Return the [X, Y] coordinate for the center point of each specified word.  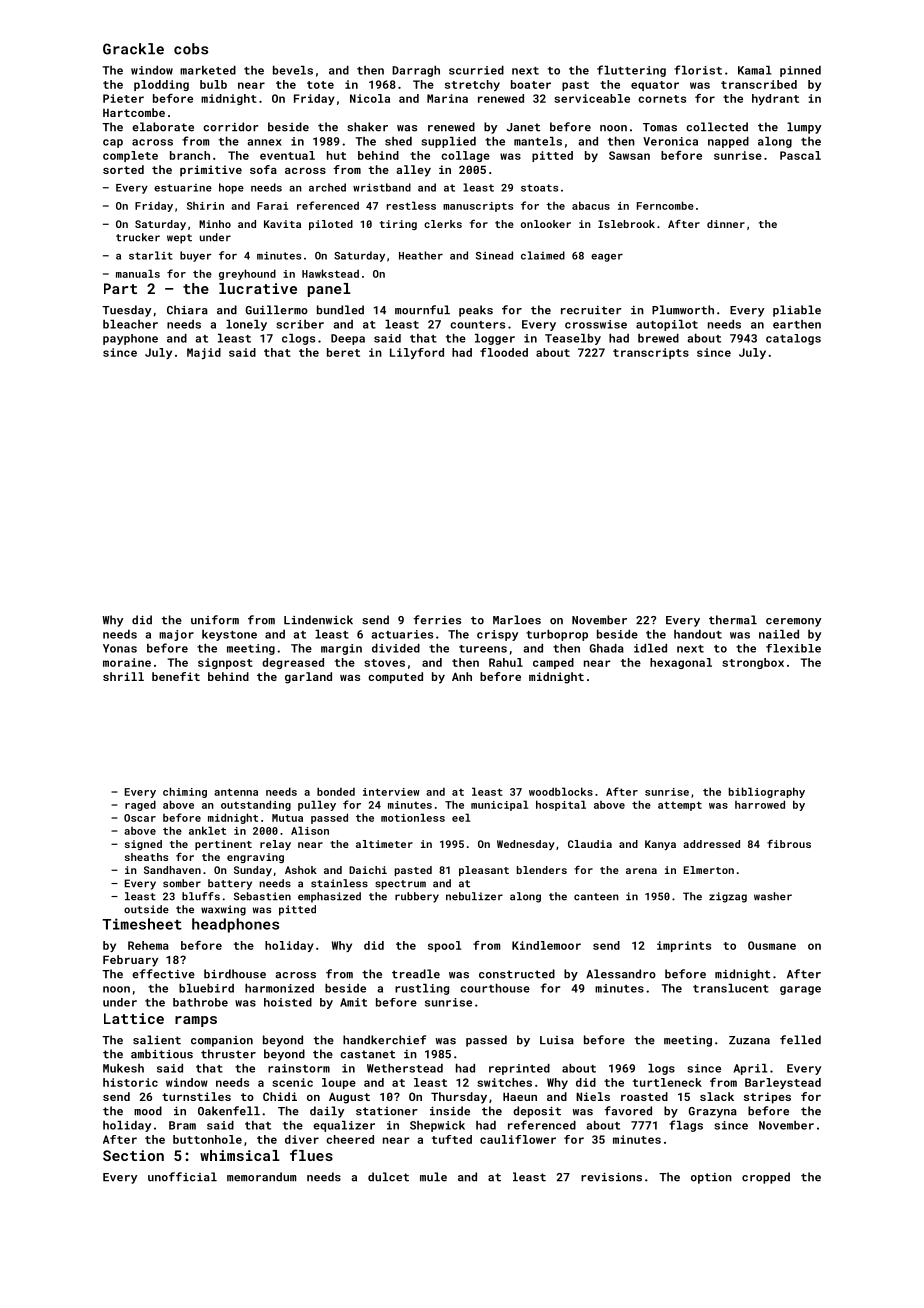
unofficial [182, 1177]
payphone [130, 339]
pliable [797, 311]
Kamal [755, 70]
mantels [538, 141]
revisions [611, 1177]
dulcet [388, 1177]
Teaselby [573, 339]
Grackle [133, 49]
